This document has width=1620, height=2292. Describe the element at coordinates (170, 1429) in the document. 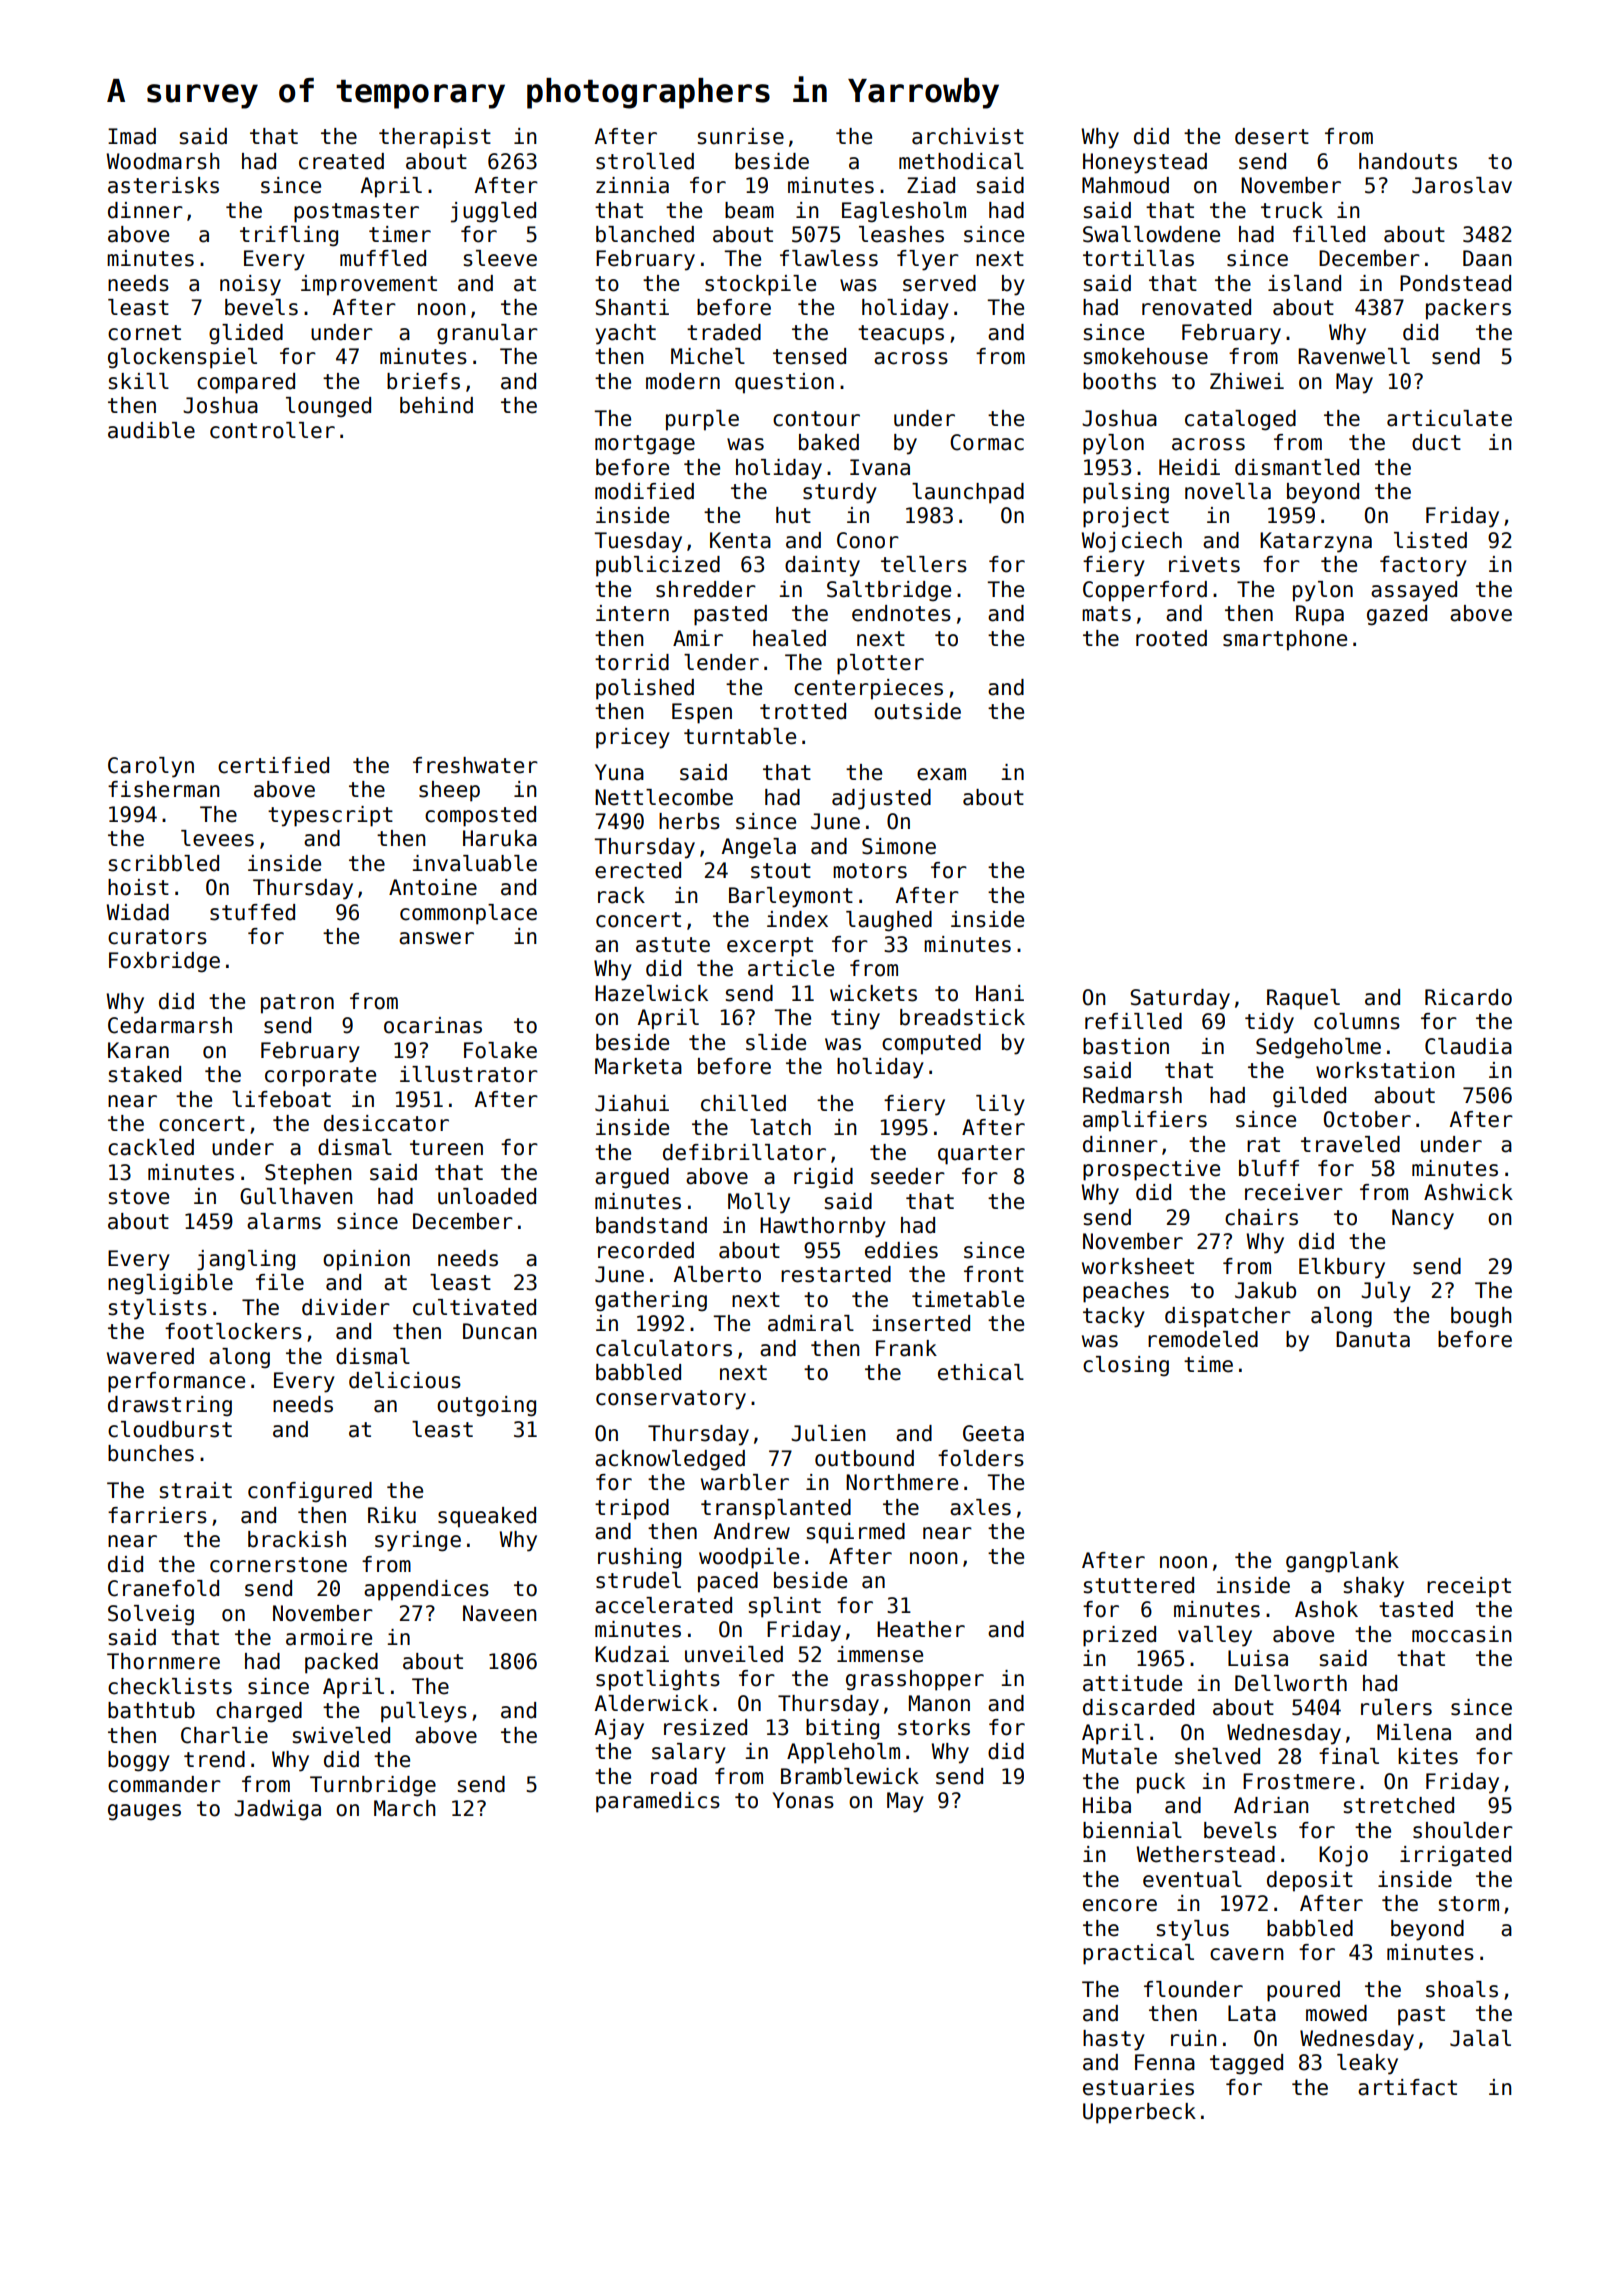

I see `cloudburst` at that location.
